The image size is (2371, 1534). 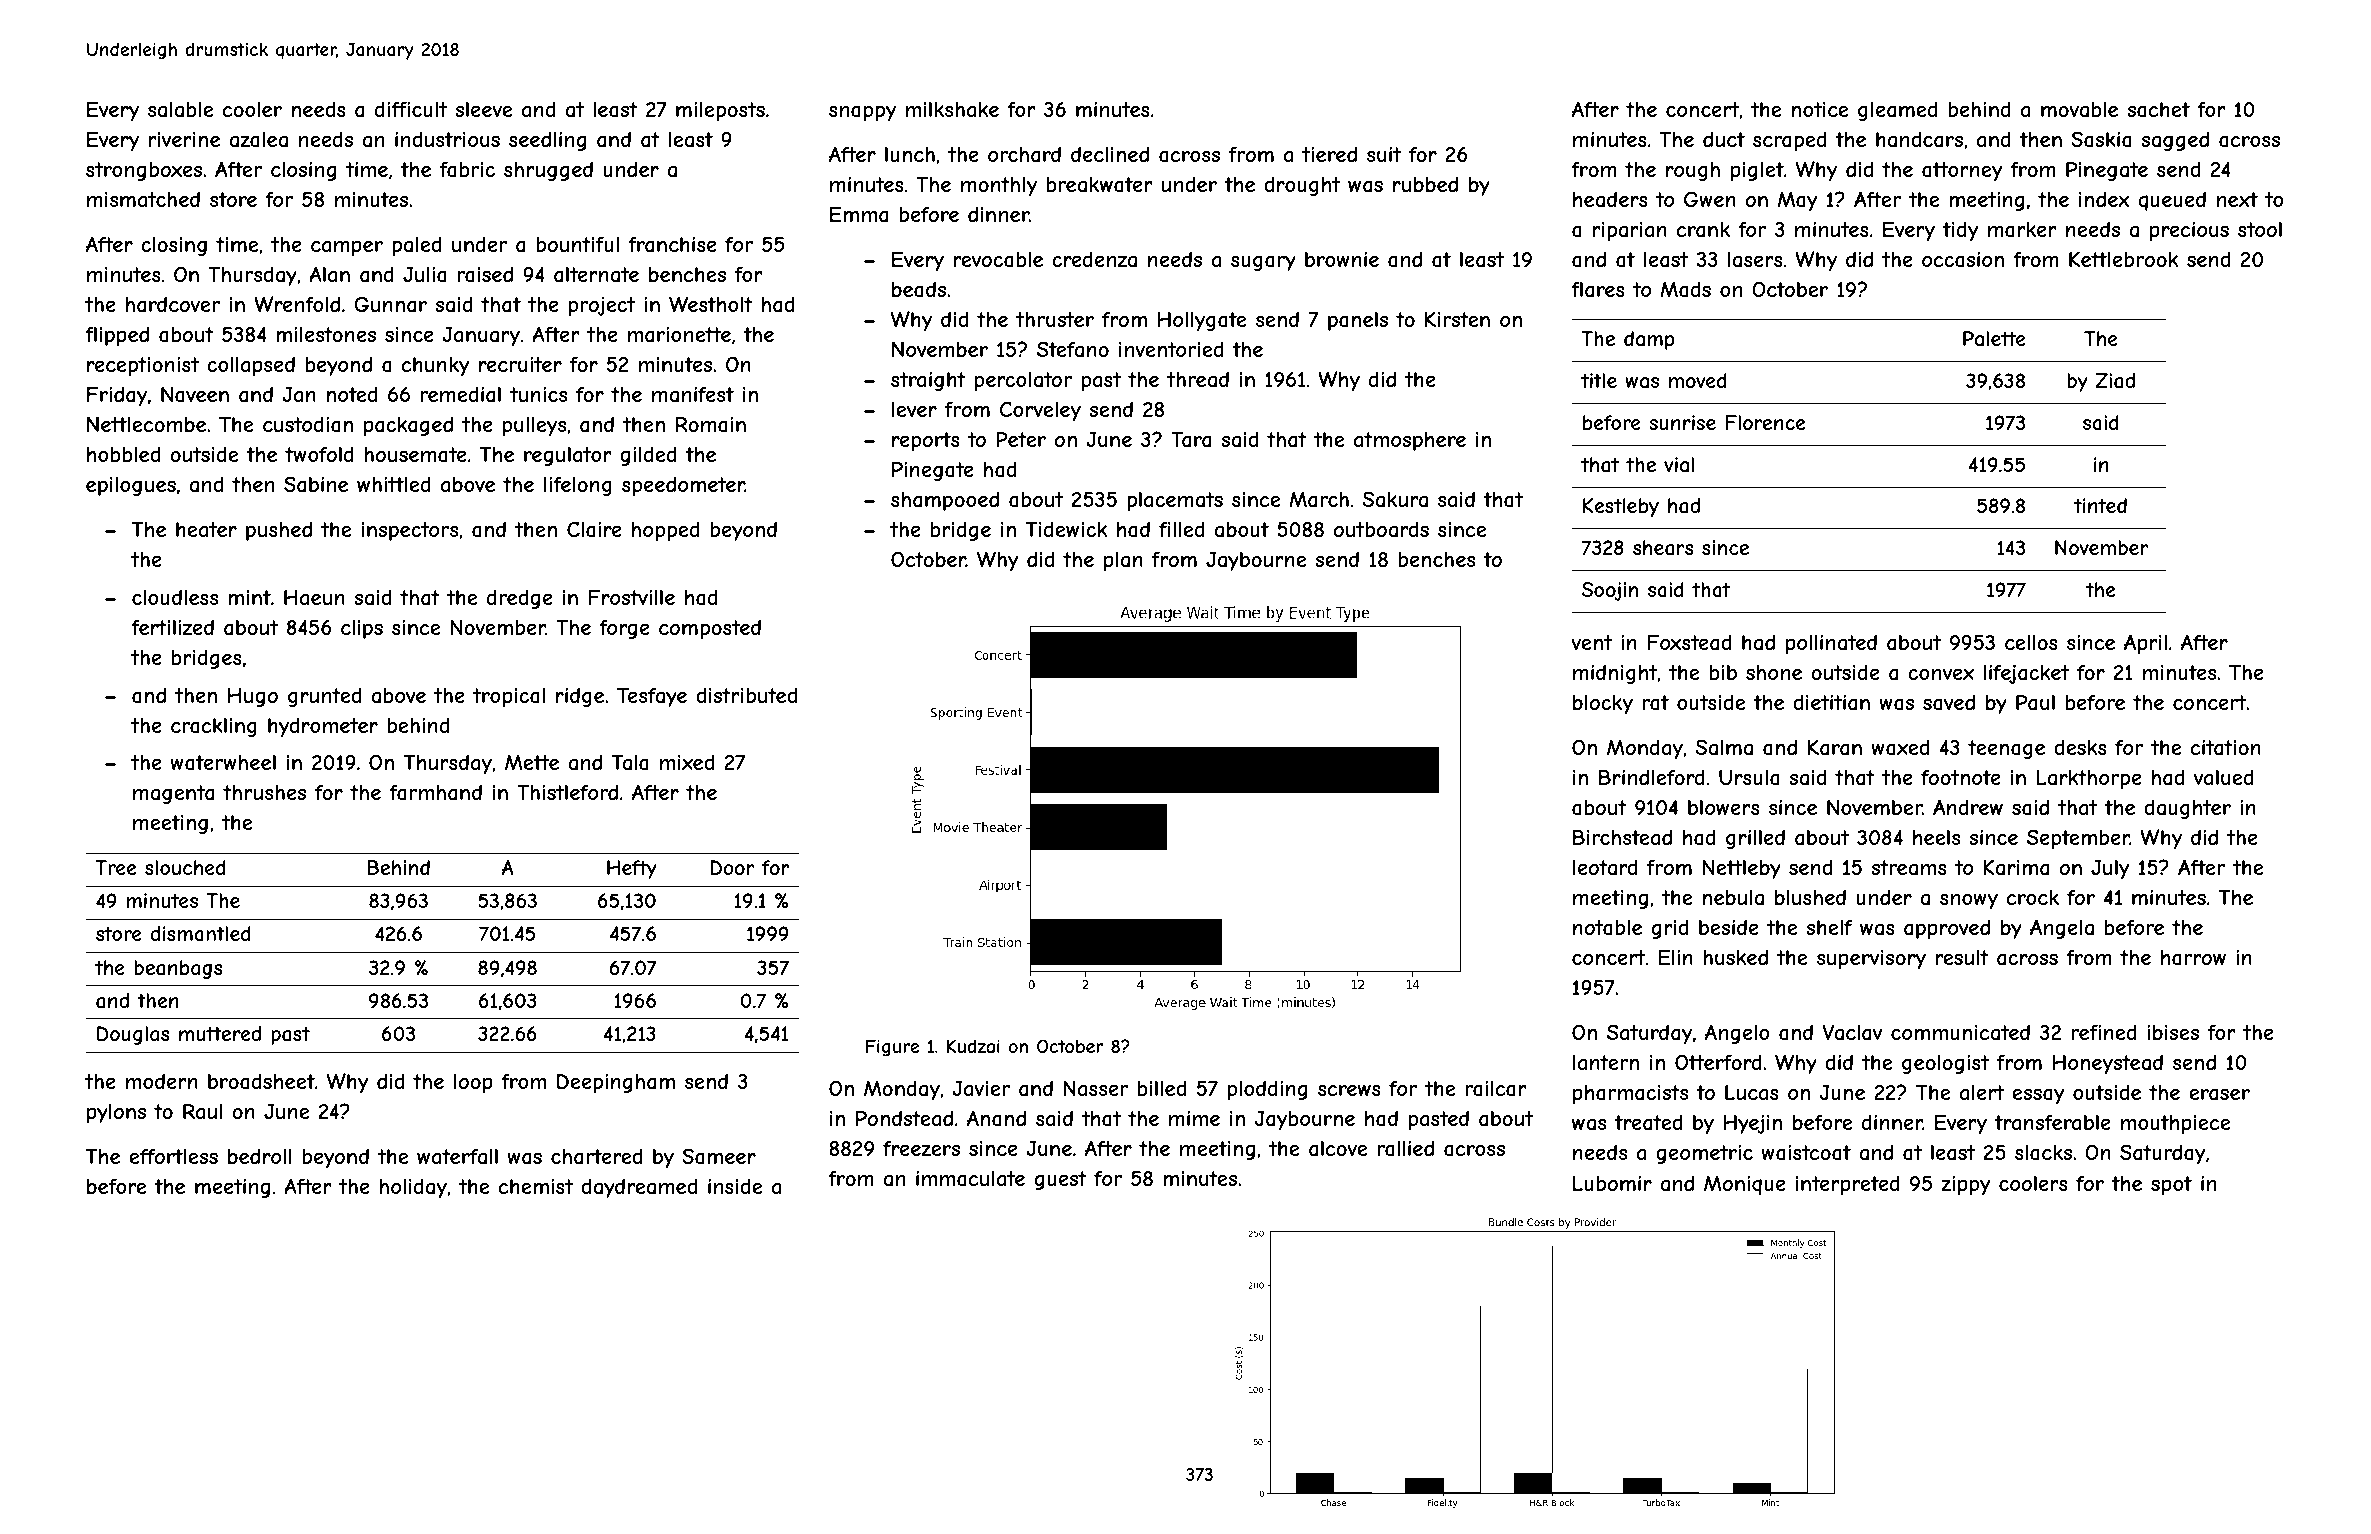 I want to click on loop, so click(x=473, y=1083).
